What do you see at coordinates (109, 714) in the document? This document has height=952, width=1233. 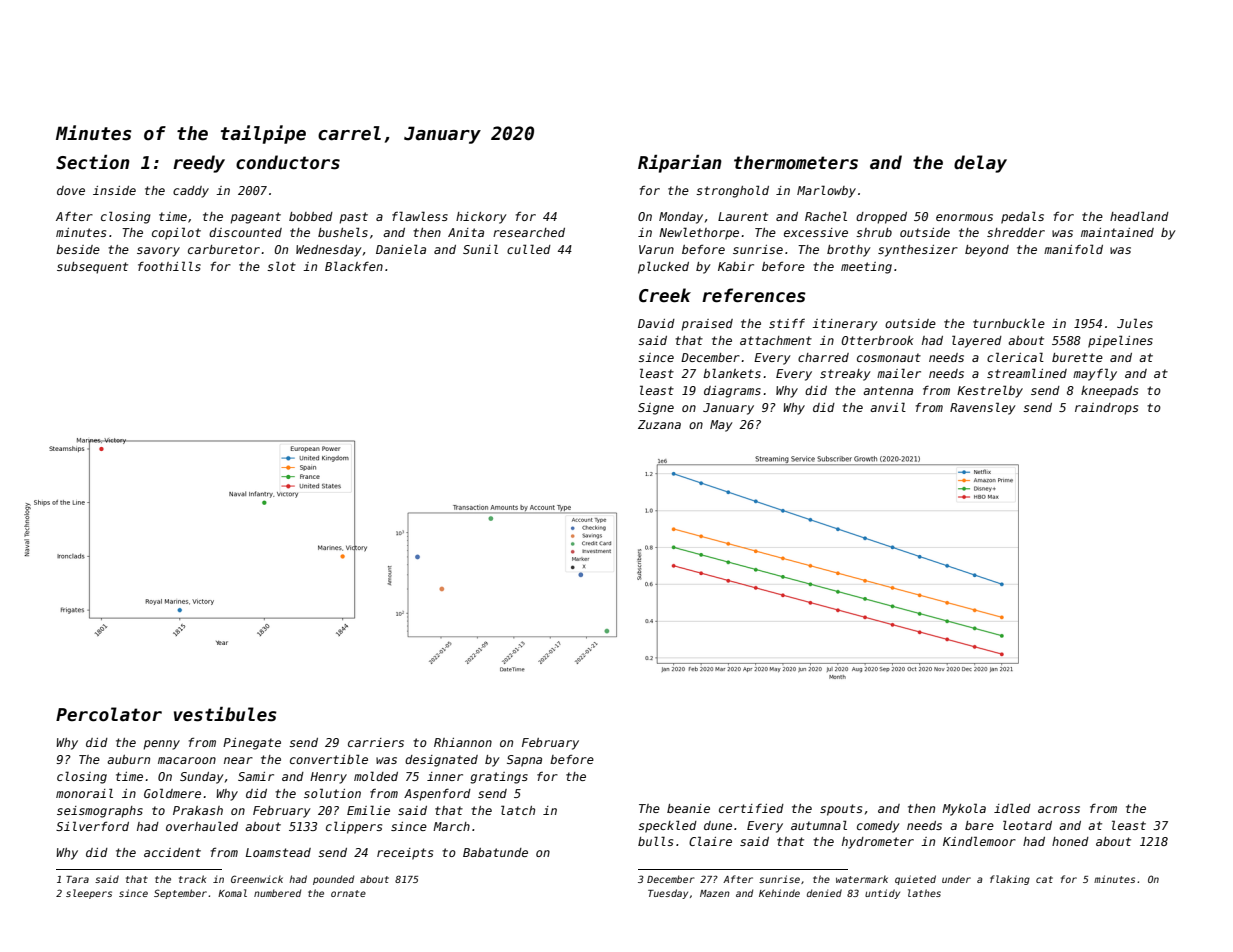 I see `Percolator` at bounding box center [109, 714].
